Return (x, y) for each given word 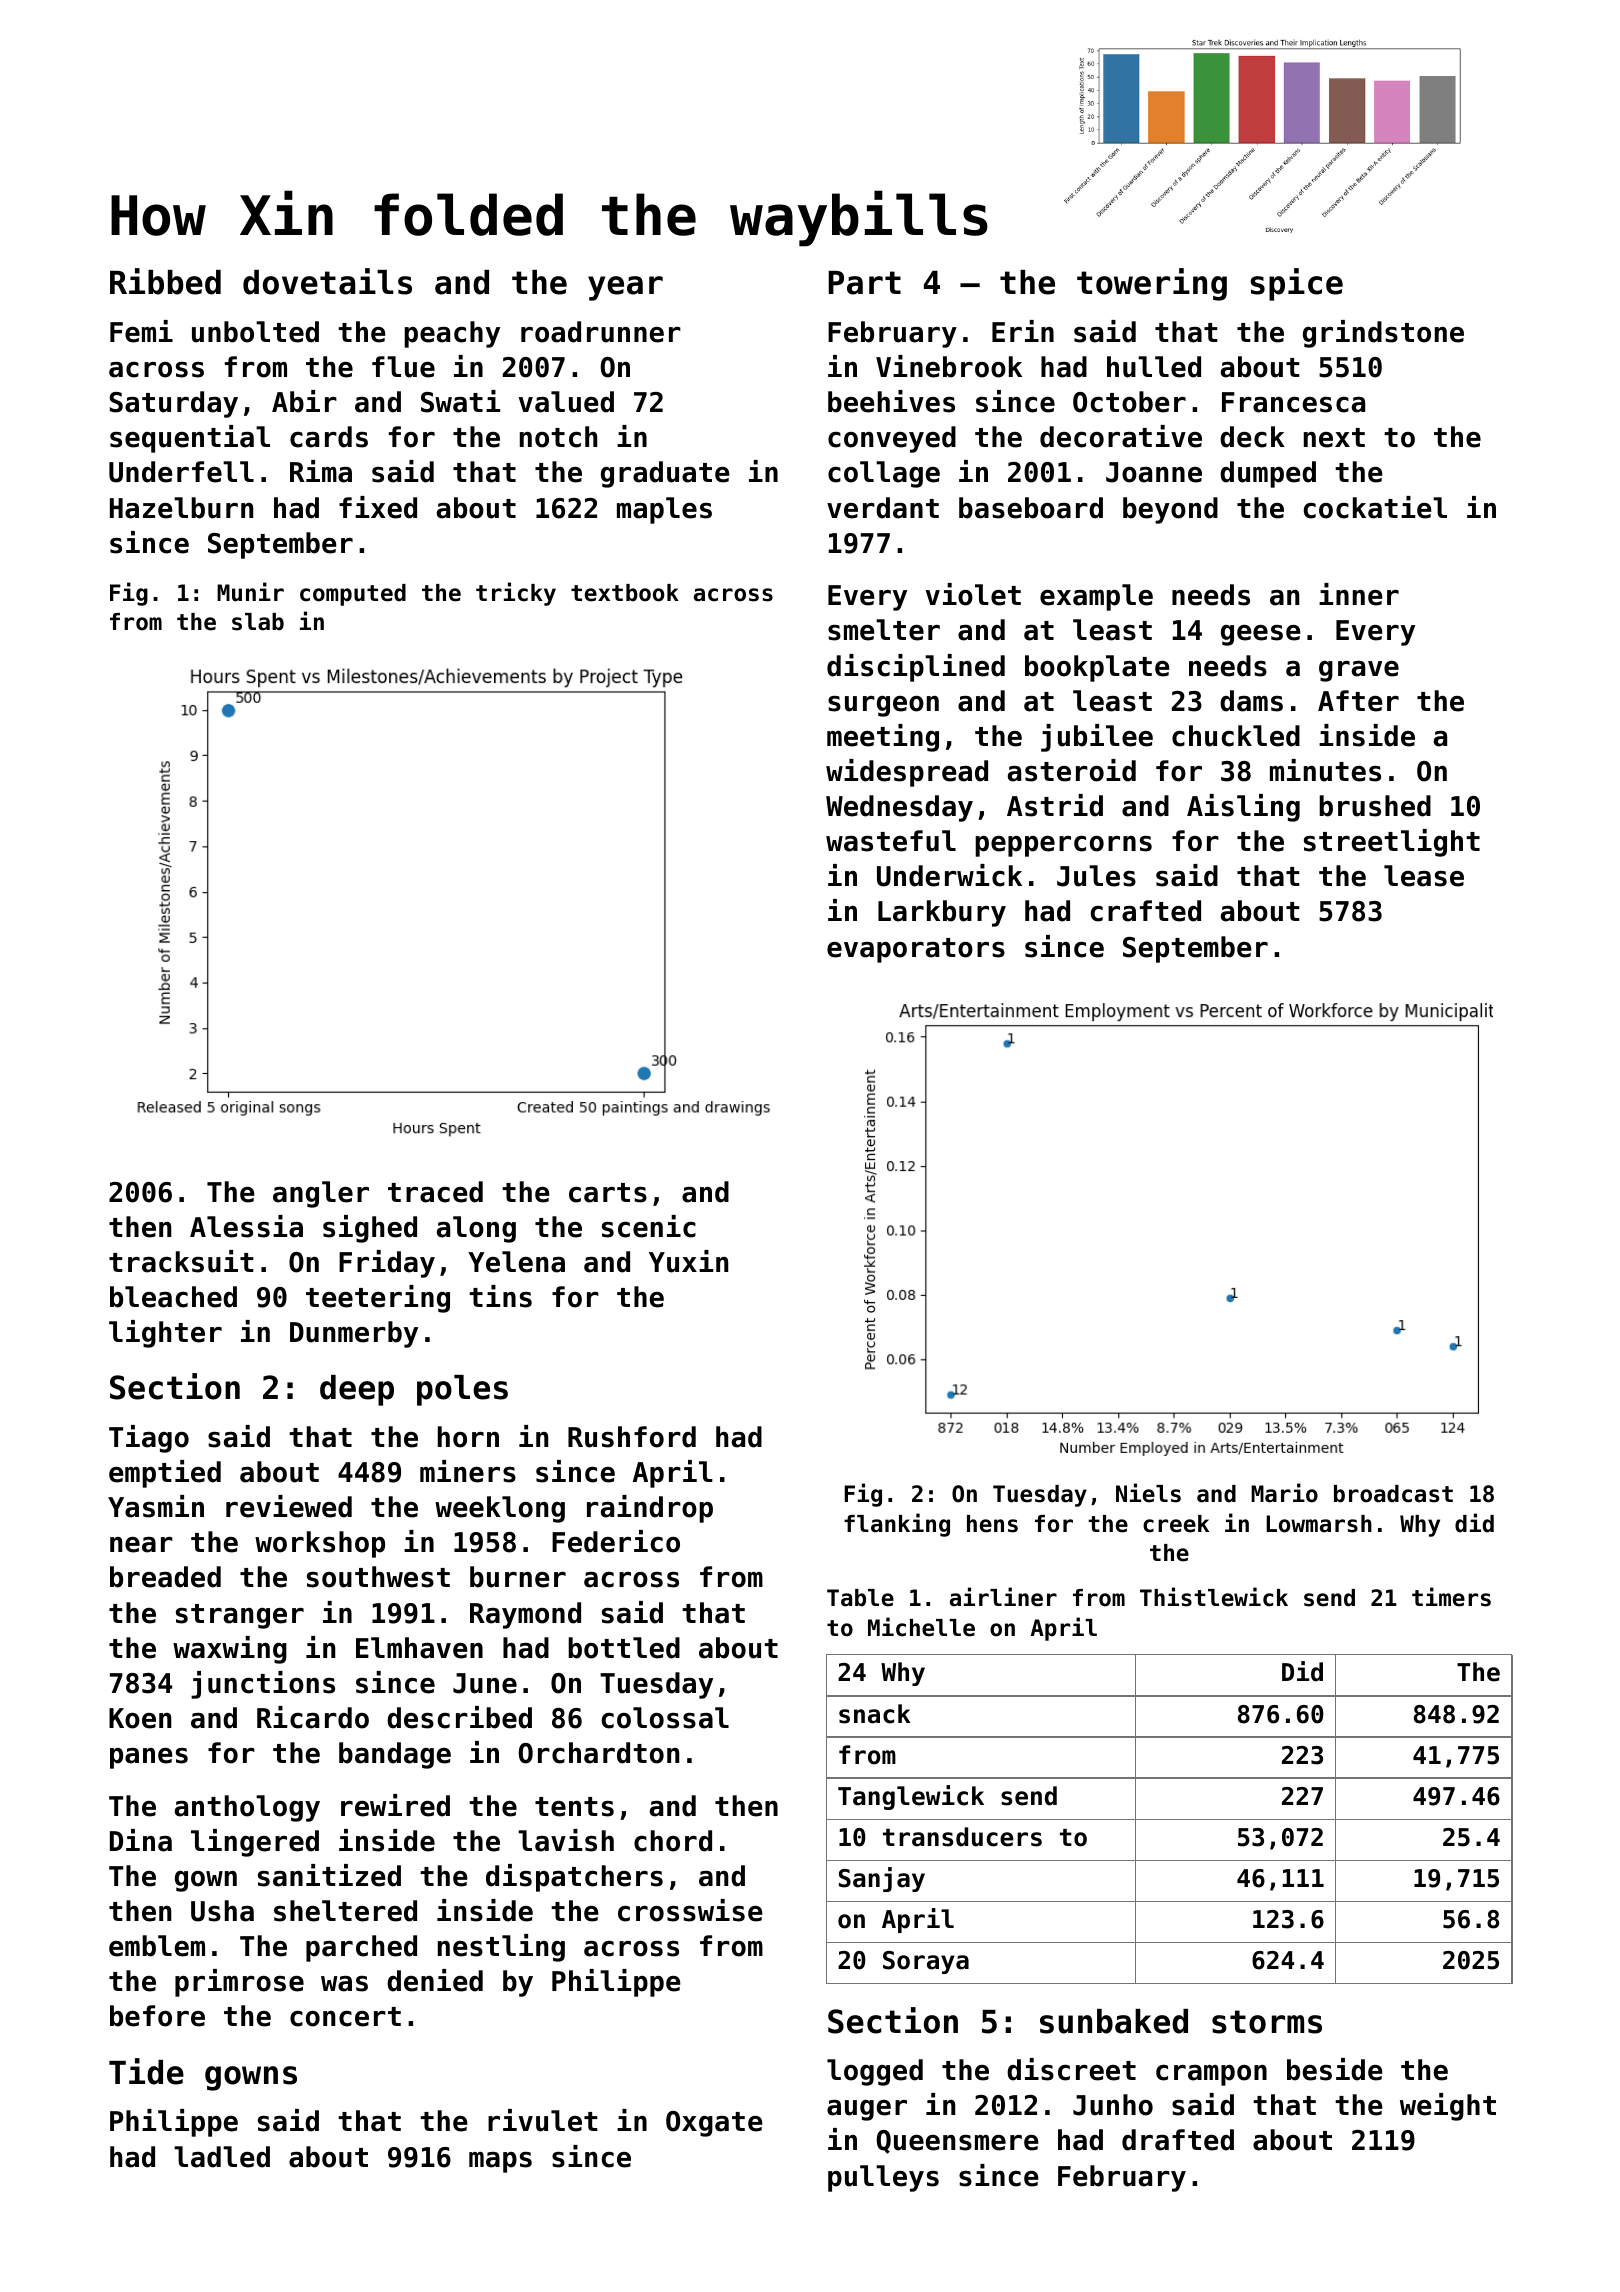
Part (865, 283)
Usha (222, 1911)
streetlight (1392, 843)
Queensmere (958, 2142)
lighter (165, 1334)
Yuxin (688, 1261)
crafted (1146, 911)
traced (435, 1192)
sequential (190, 439)
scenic (649, 1226)
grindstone (1383, 334)
